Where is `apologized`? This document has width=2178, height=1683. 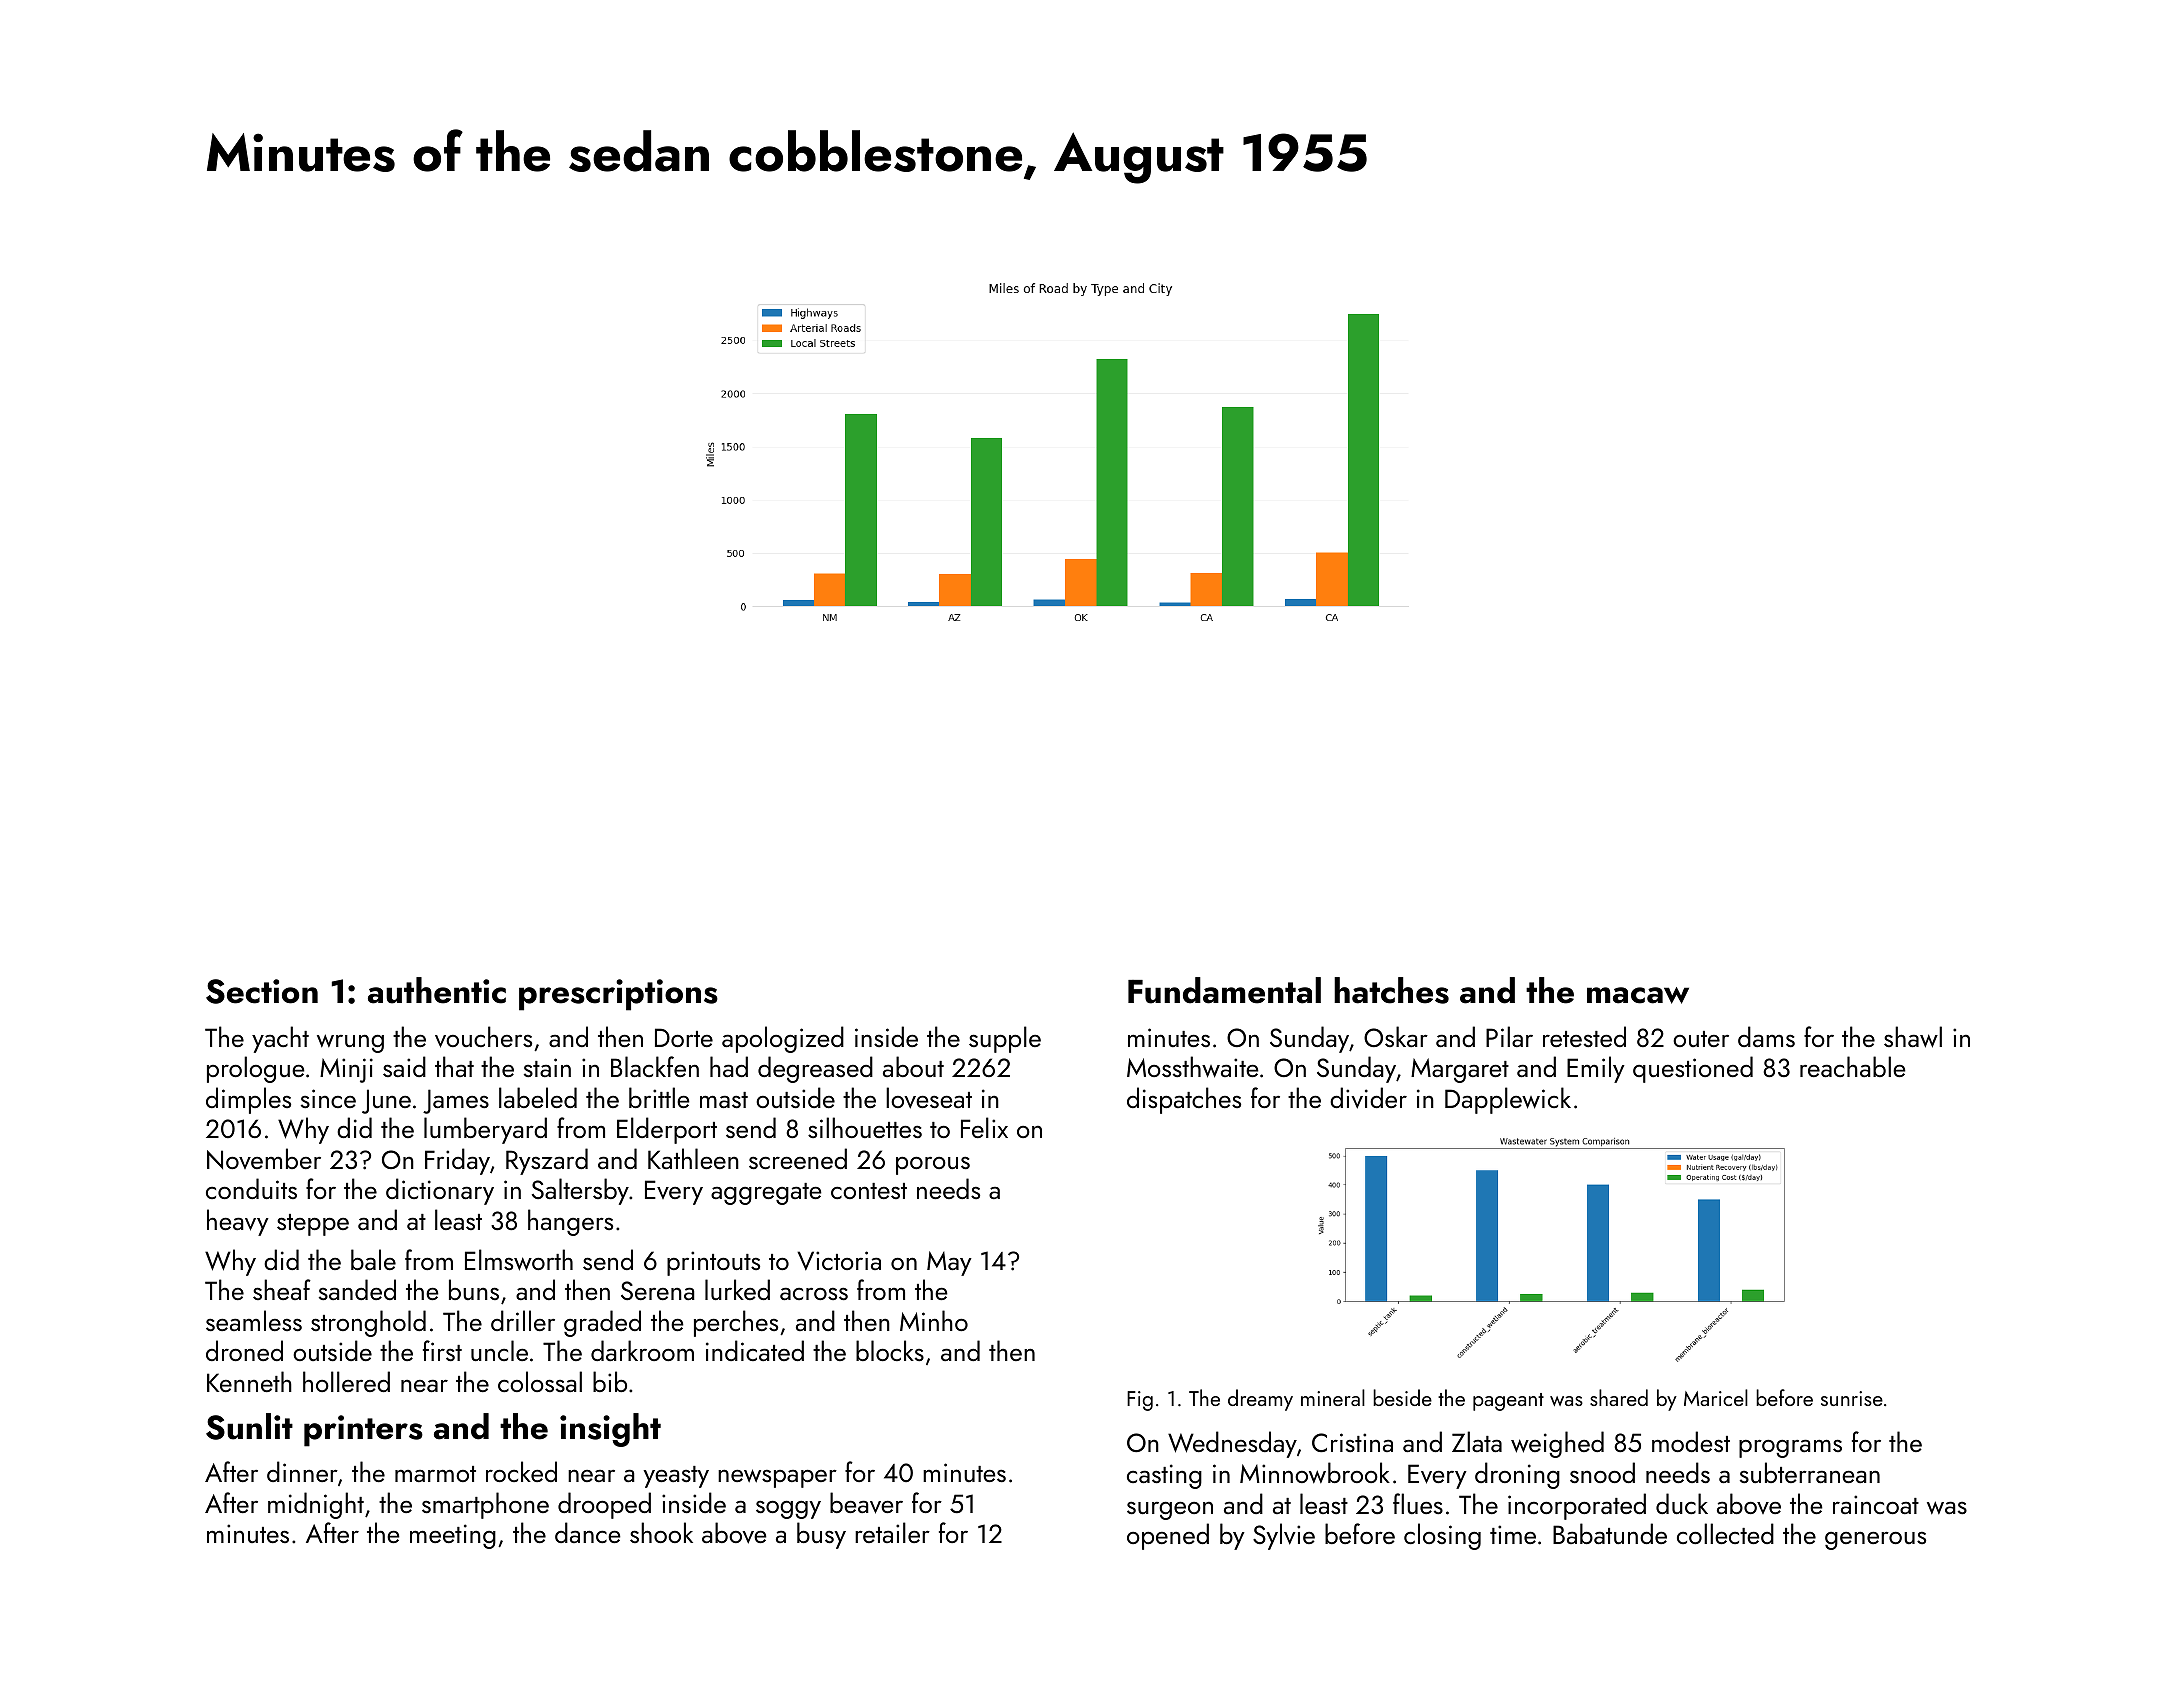
apologized is located at coordinates (783, 1039).
